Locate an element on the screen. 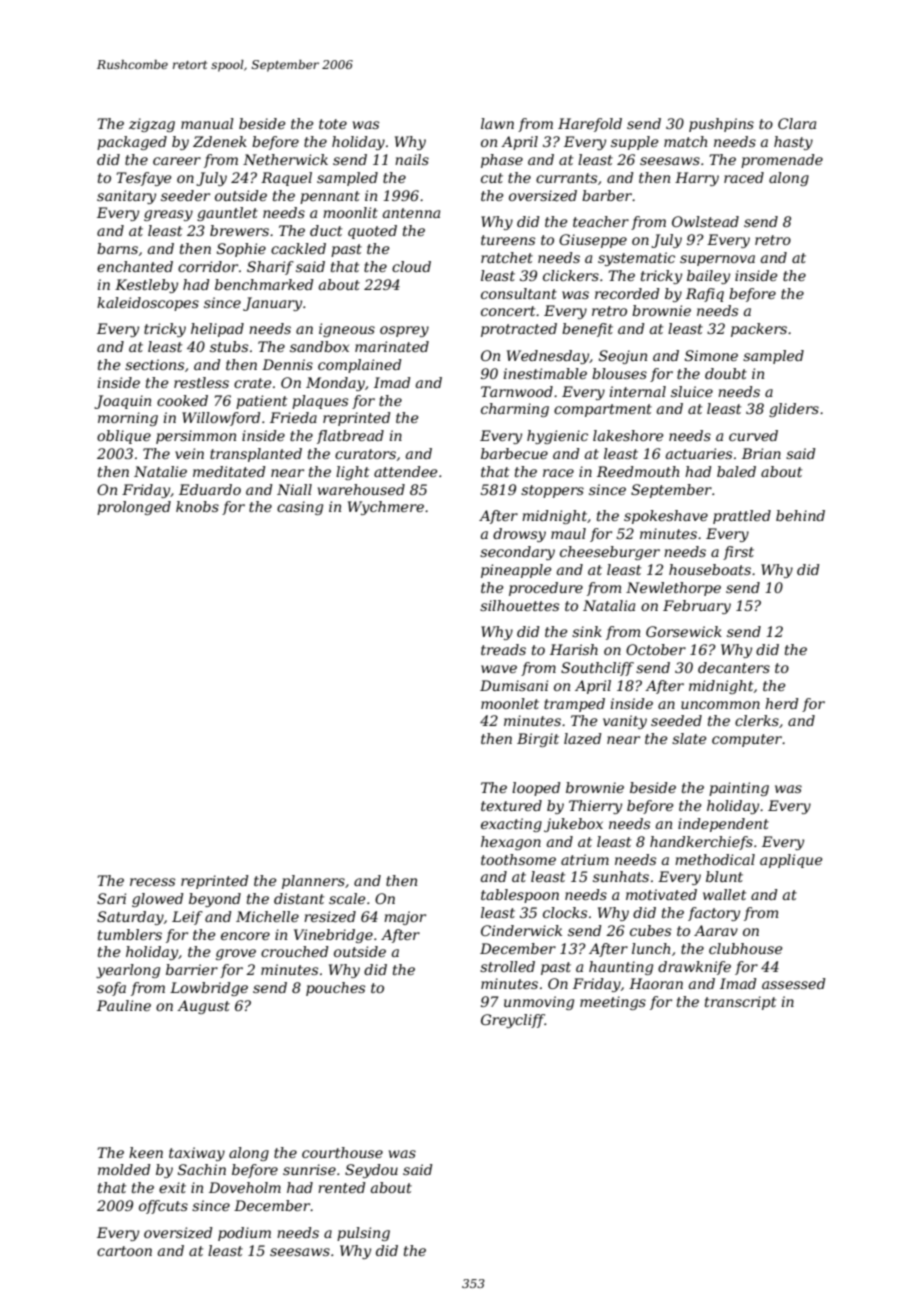 The height and width of the screenshot is (1308, 924). herd is located at coordinates (782, 703).
